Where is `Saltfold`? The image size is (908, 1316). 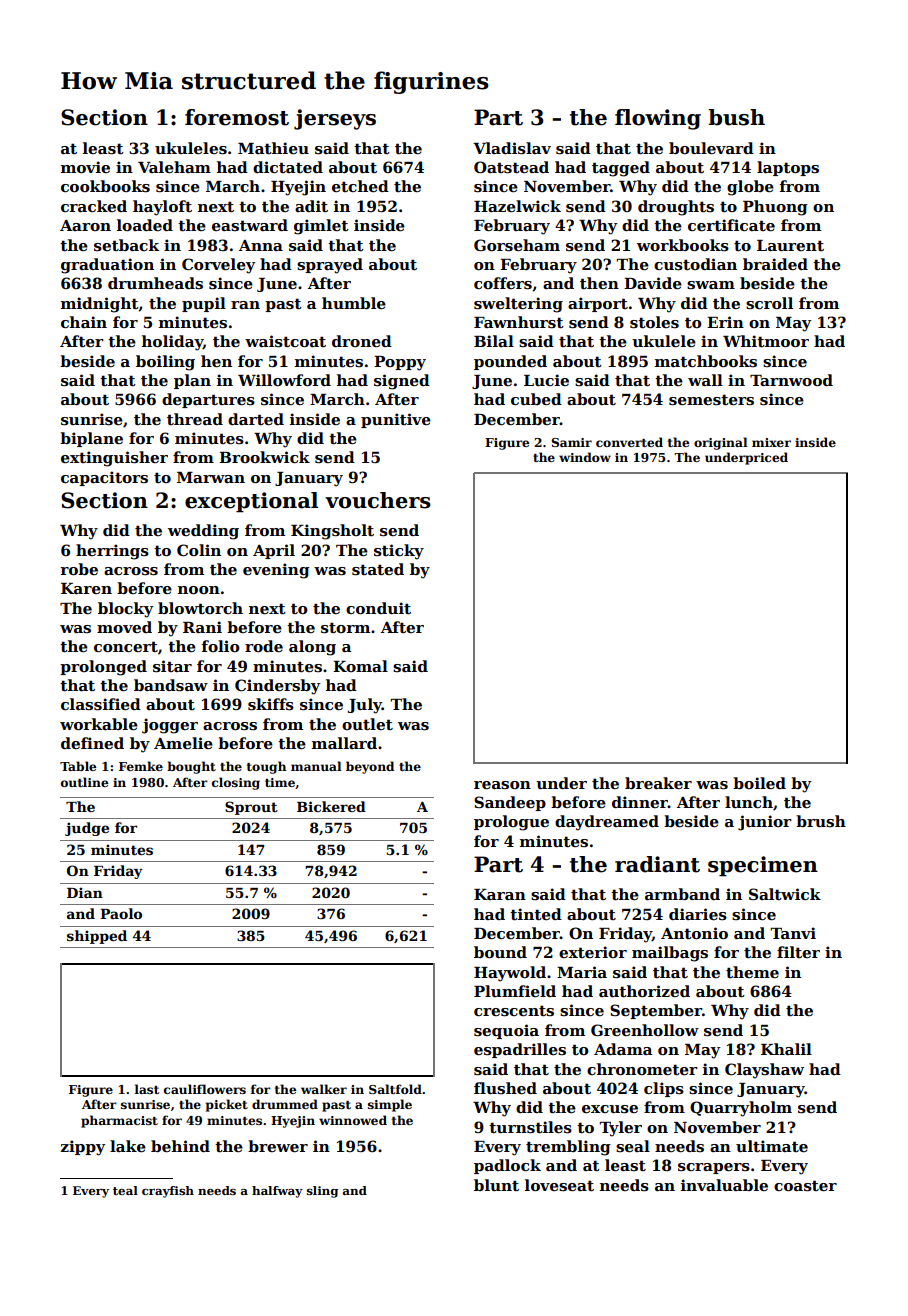
Saltfold is located at coordinates (395, 1089).
